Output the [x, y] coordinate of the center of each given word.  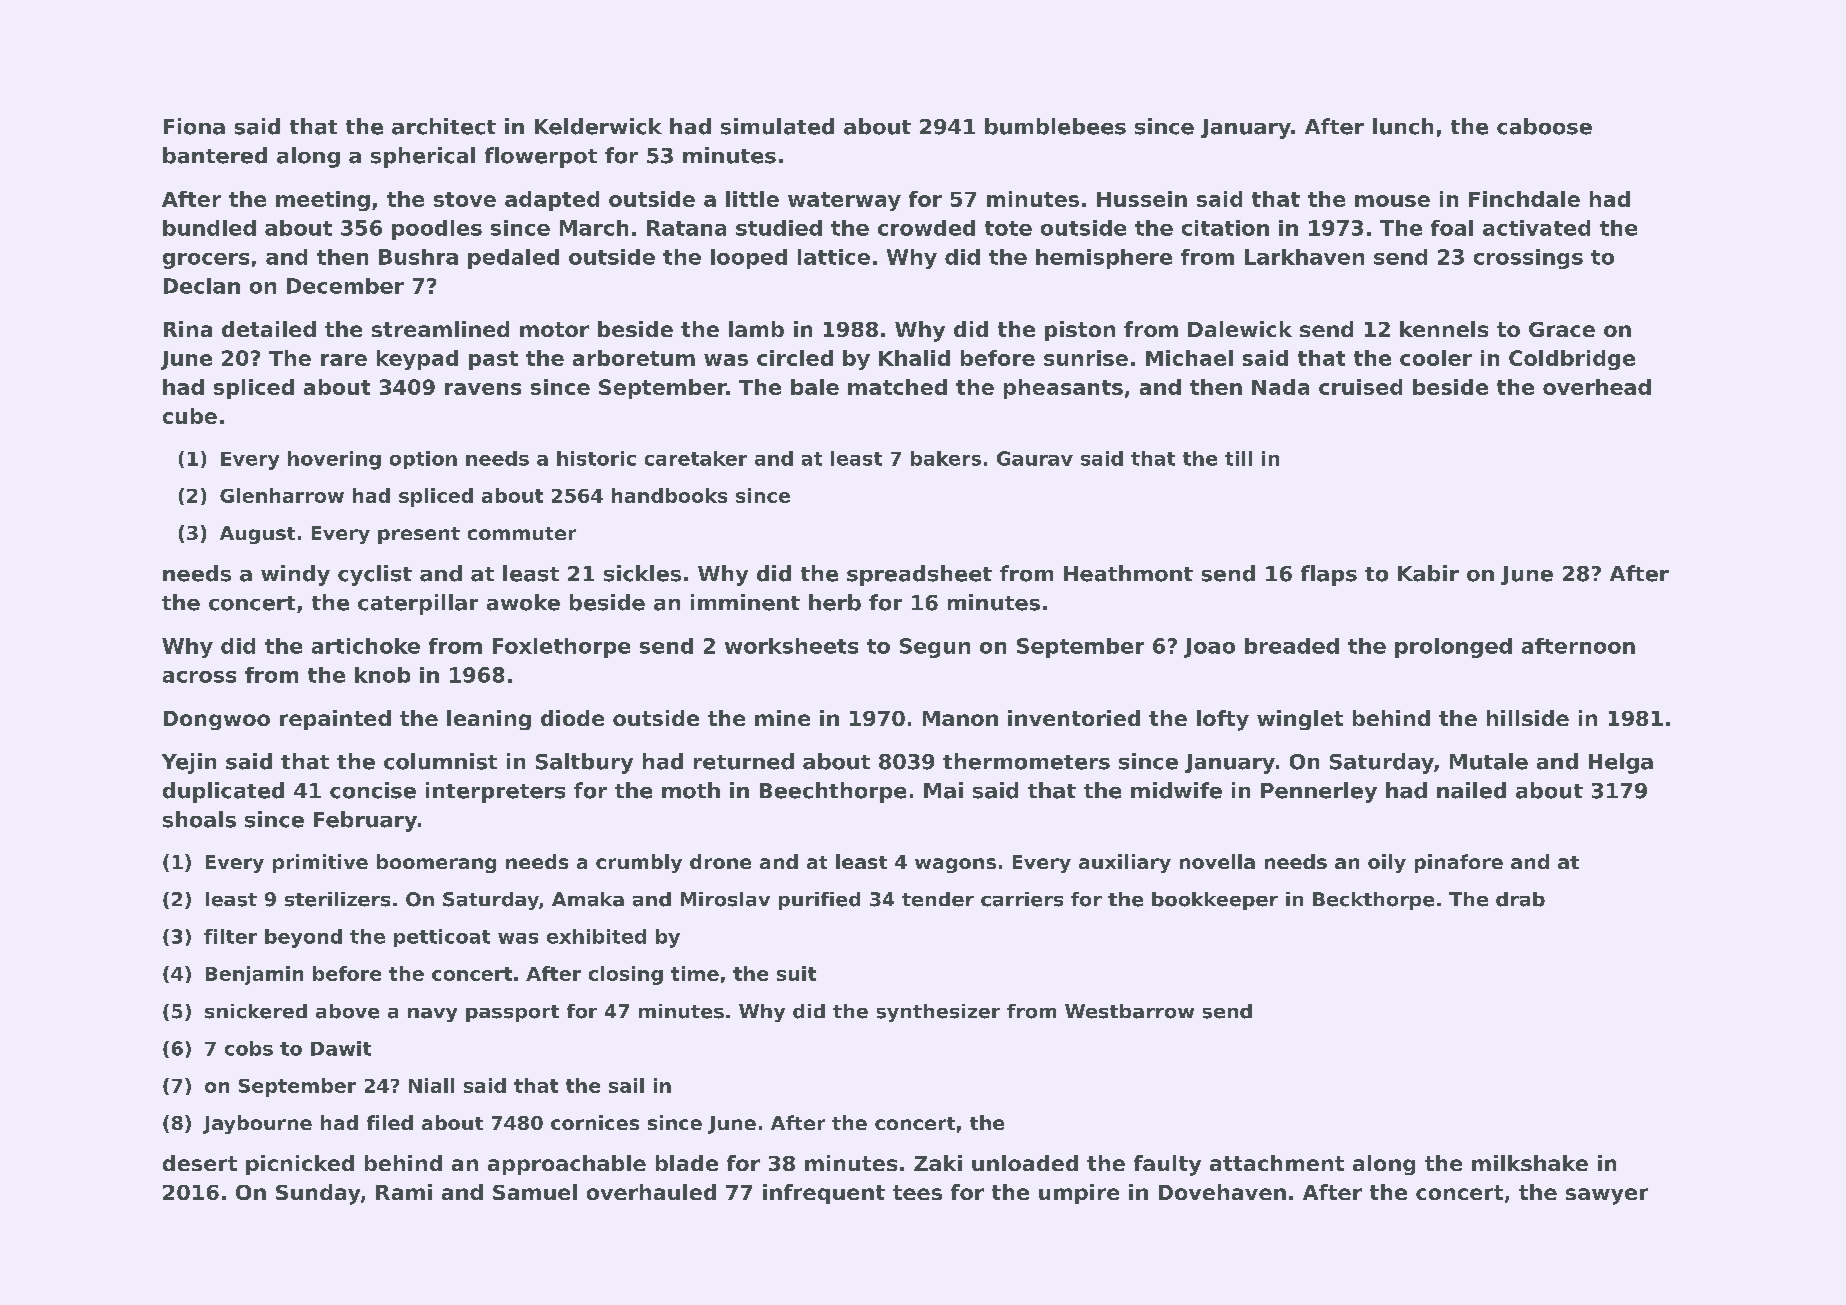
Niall [431, 1085]
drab [1520, 899]
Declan [202, 286]
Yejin [189, 763]
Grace [1562, 329]
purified [819, 901]
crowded [926, 228]
